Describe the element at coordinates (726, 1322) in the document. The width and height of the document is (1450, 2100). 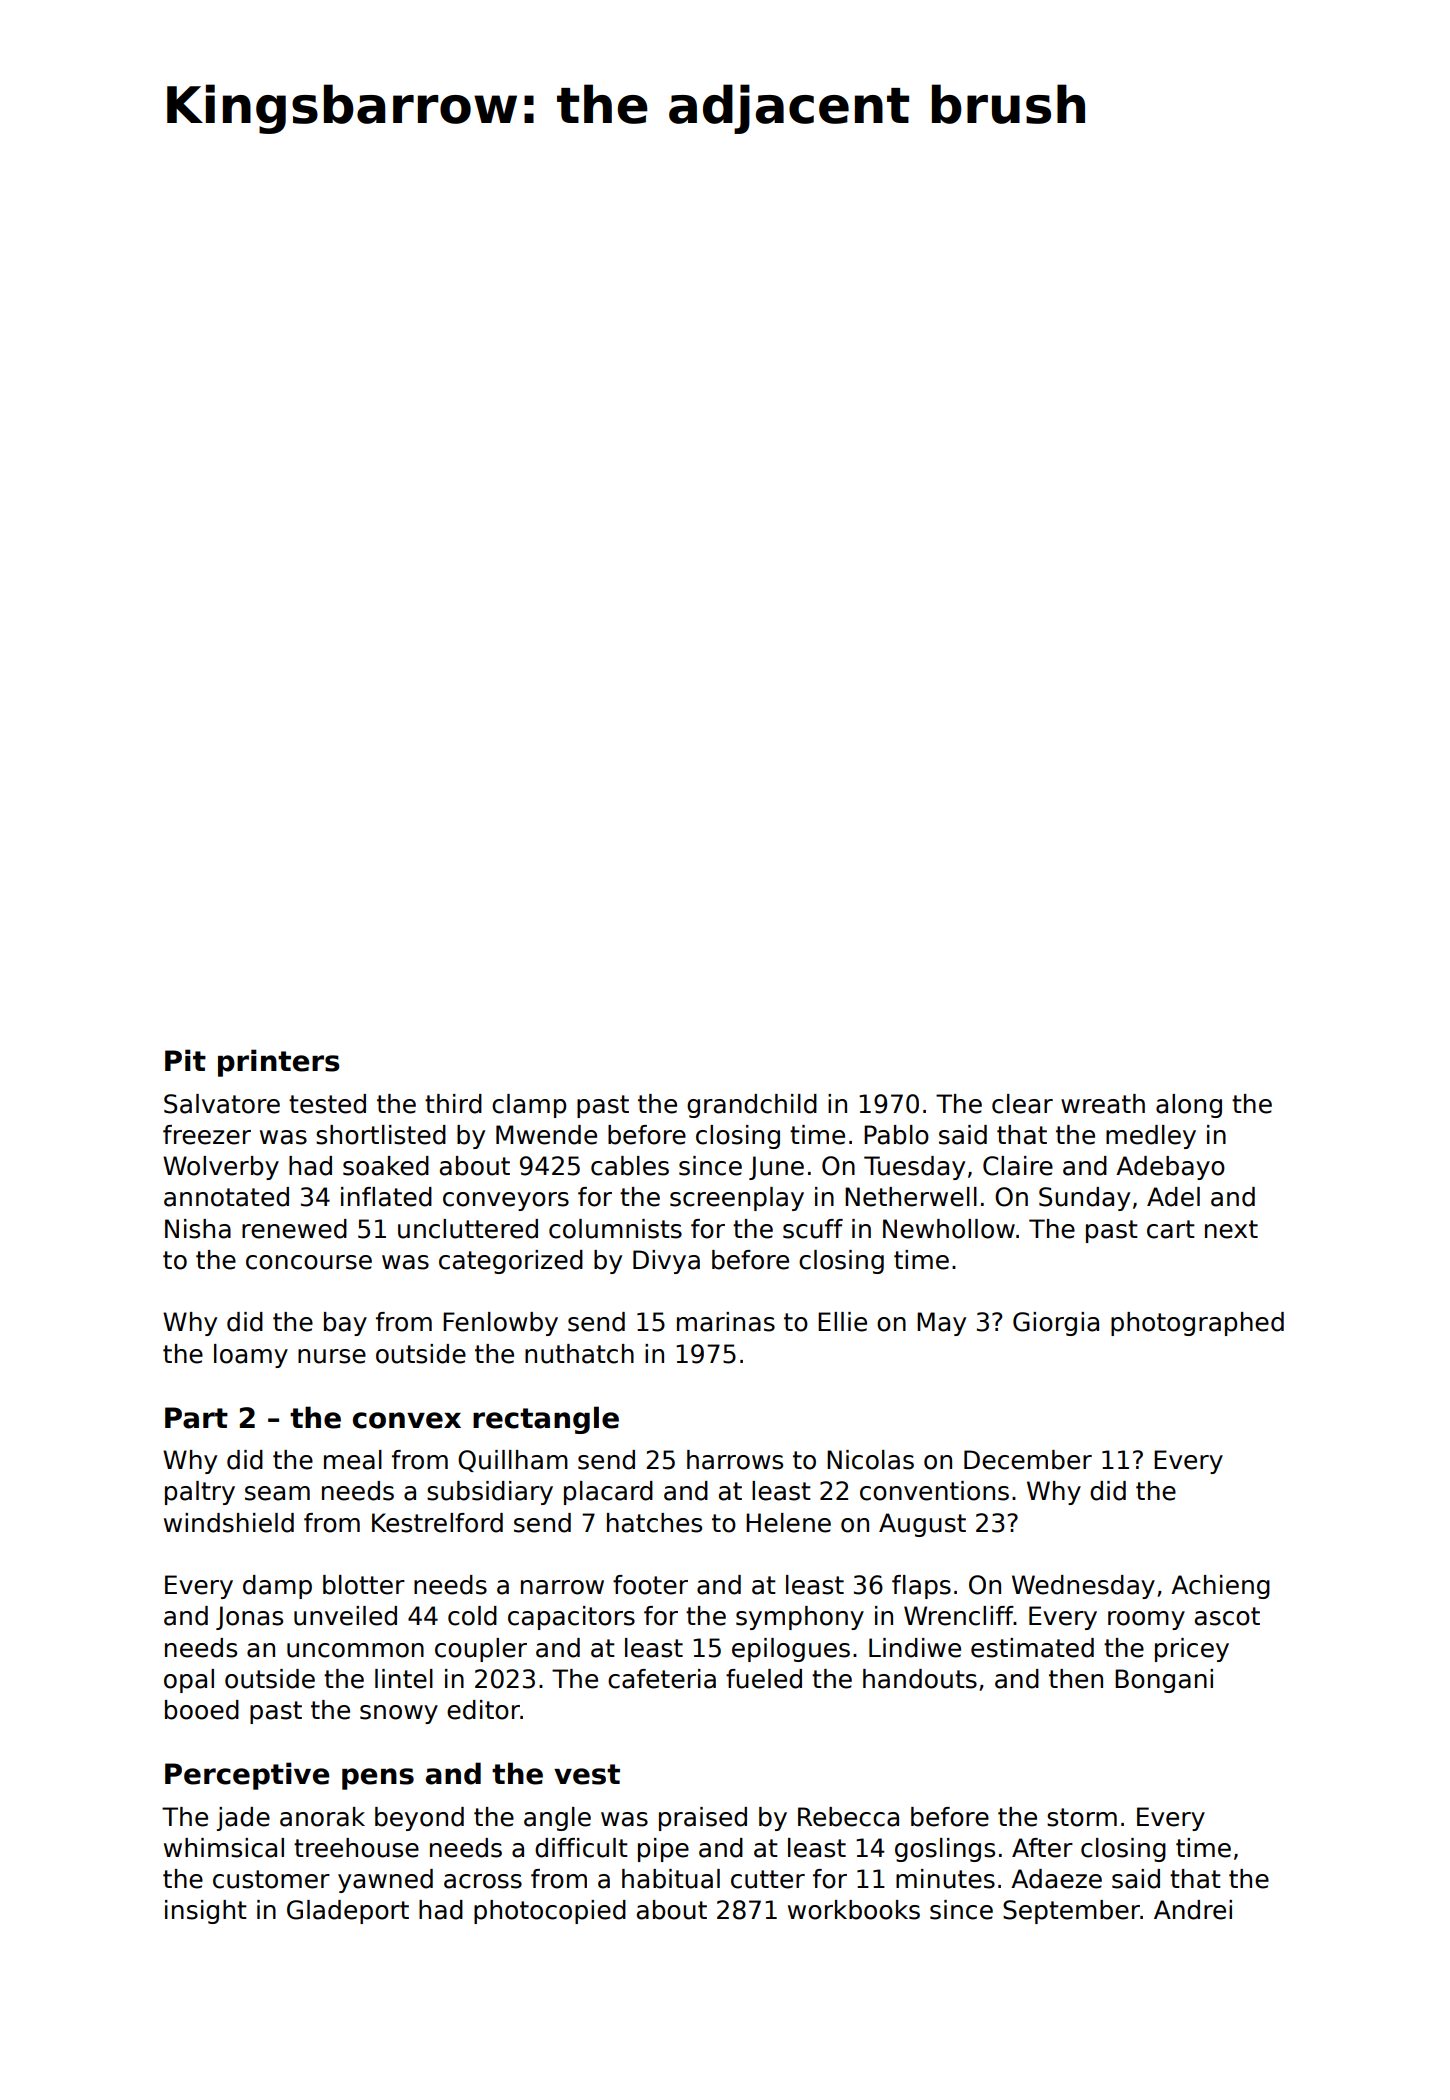
I see `marinas` at that location.
